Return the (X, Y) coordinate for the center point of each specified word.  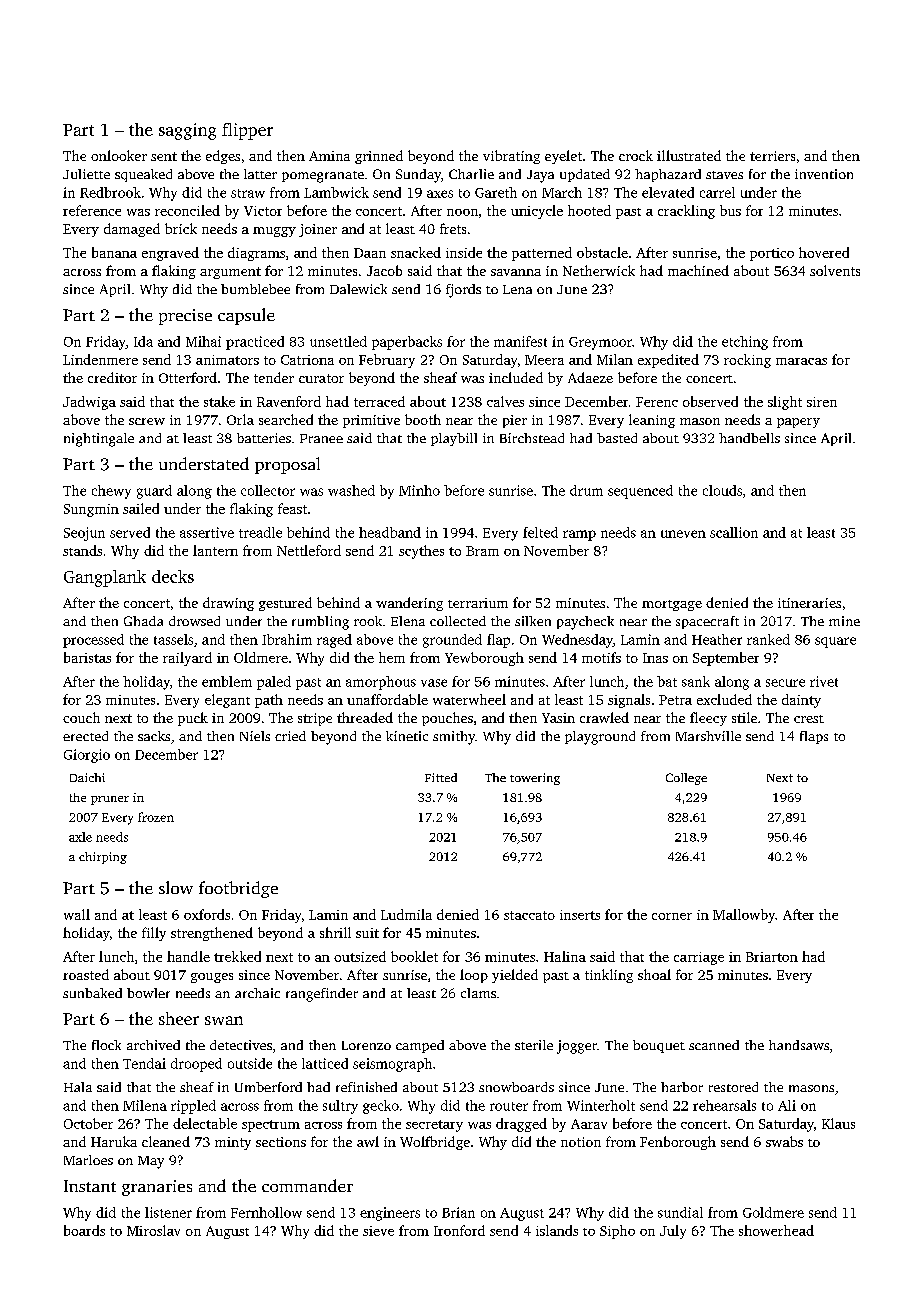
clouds (722, 490)
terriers (772, 156)
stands (82, 550)
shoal (654, 974)
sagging (187, 131)
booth (423, 419)
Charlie (471, 174)
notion (581, 1142)
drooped (196, 1065)
